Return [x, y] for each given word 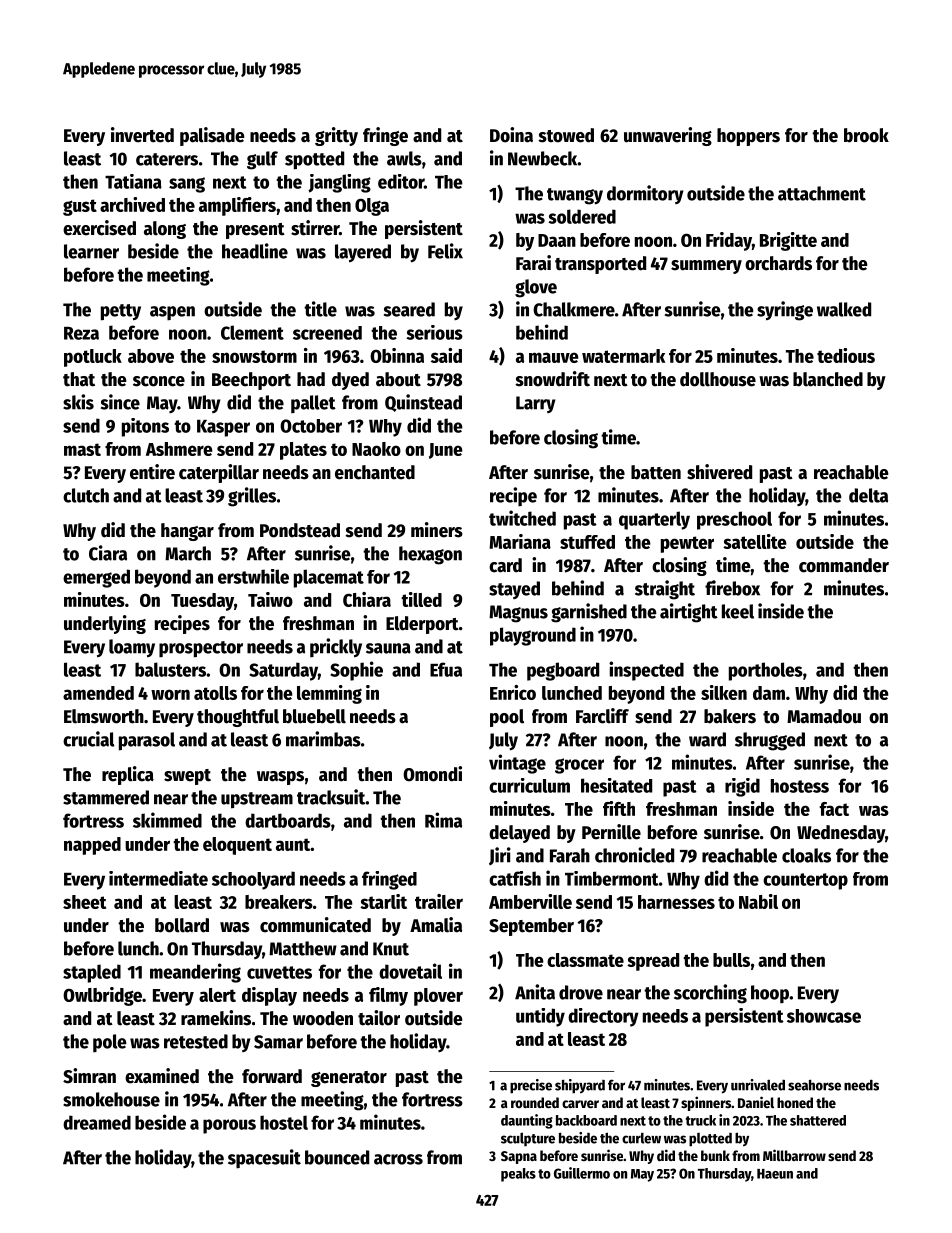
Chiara [367, 599]
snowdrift [552, 379]
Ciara [108, 553]
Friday [729, 241]
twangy [575, 196]
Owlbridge [102, 996]
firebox [732, 588]
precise [531, 1086]
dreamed [97, 1122]
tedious [846, 355]
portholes [766, 671]
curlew [641, 1138]
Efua [446, 669]
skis [78, 402]
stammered [106, 797]
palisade [212, 136]
